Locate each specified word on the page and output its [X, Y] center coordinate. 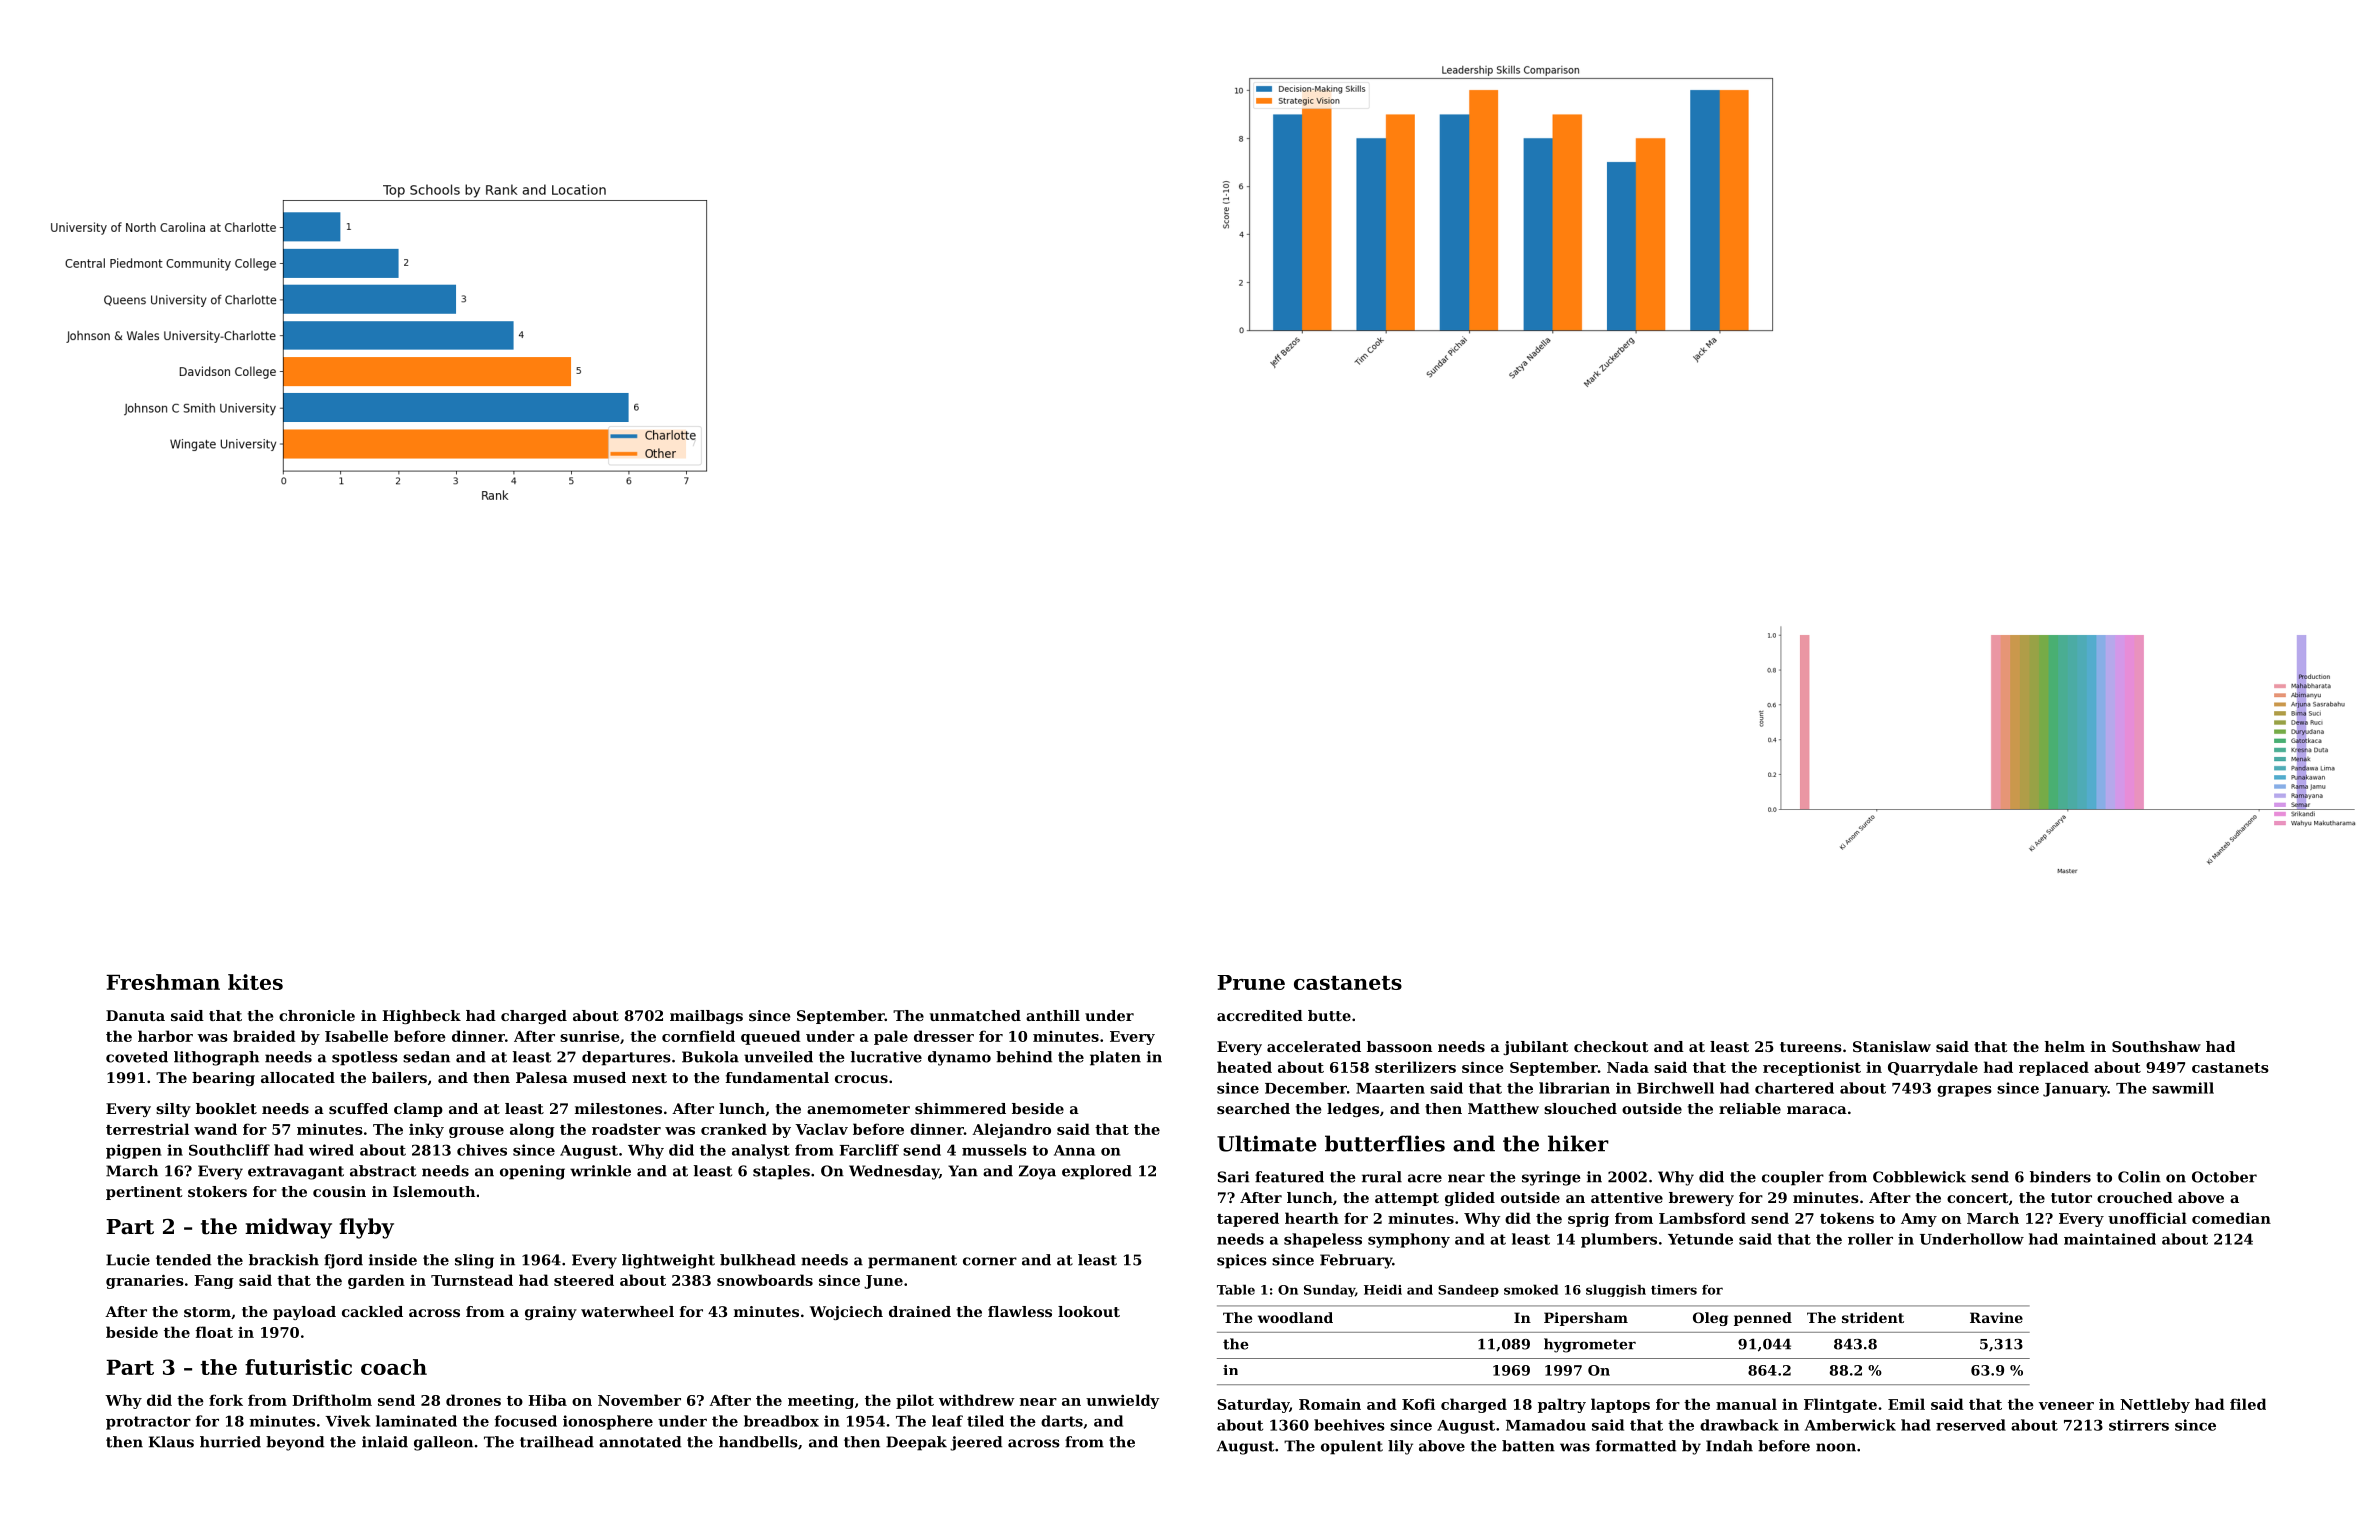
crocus [861, 1079]
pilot [915, 1401]
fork [226, 1400]
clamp [418, 1110]
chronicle [317, 1015]
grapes [1964, 1091]
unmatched [975, 1015]
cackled [372, 1311]
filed [2248, 1404]
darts [1062, 1421]
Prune [1251, 982]
